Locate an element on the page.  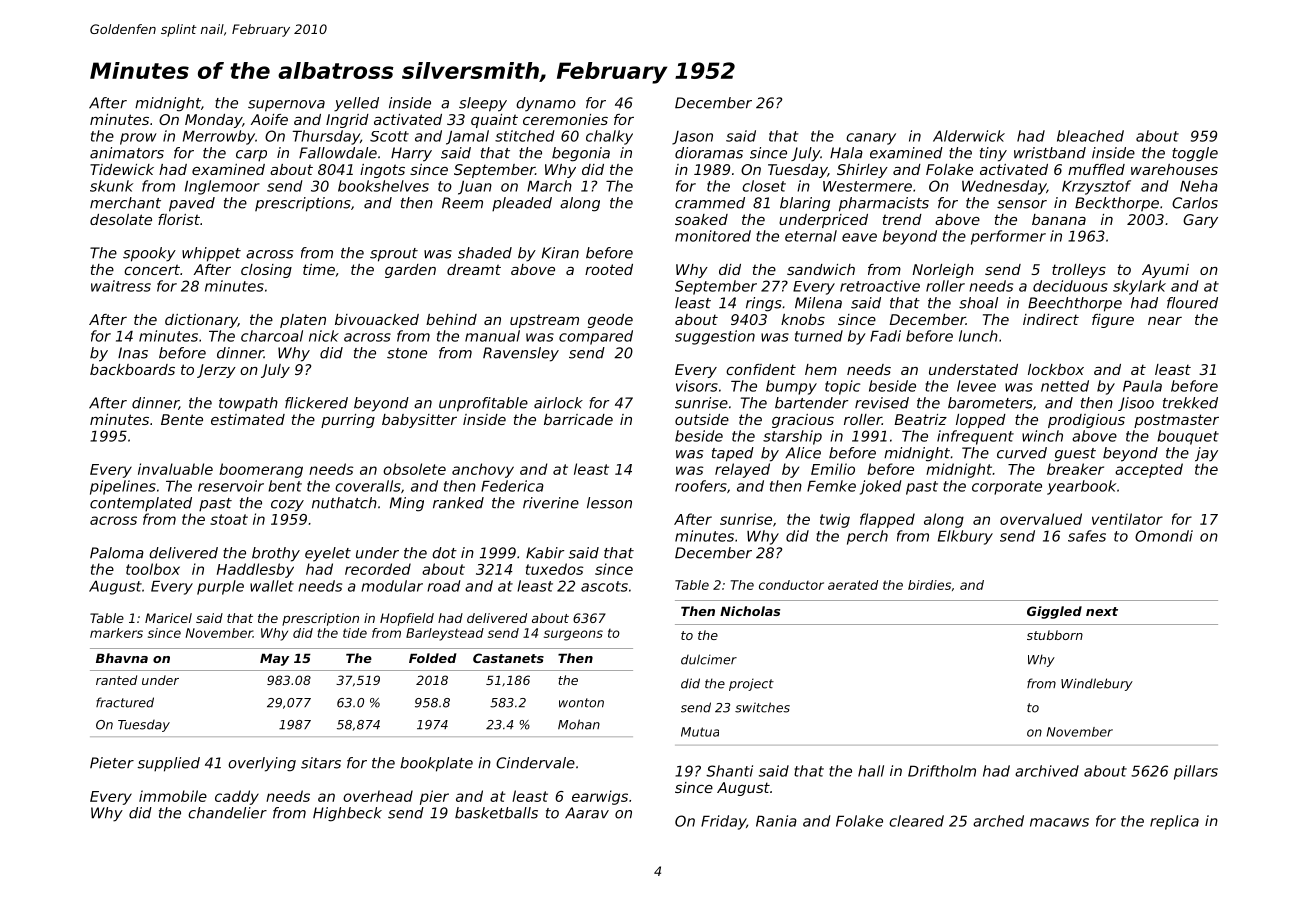
Giggled is located at coordinates (1054, 612).
